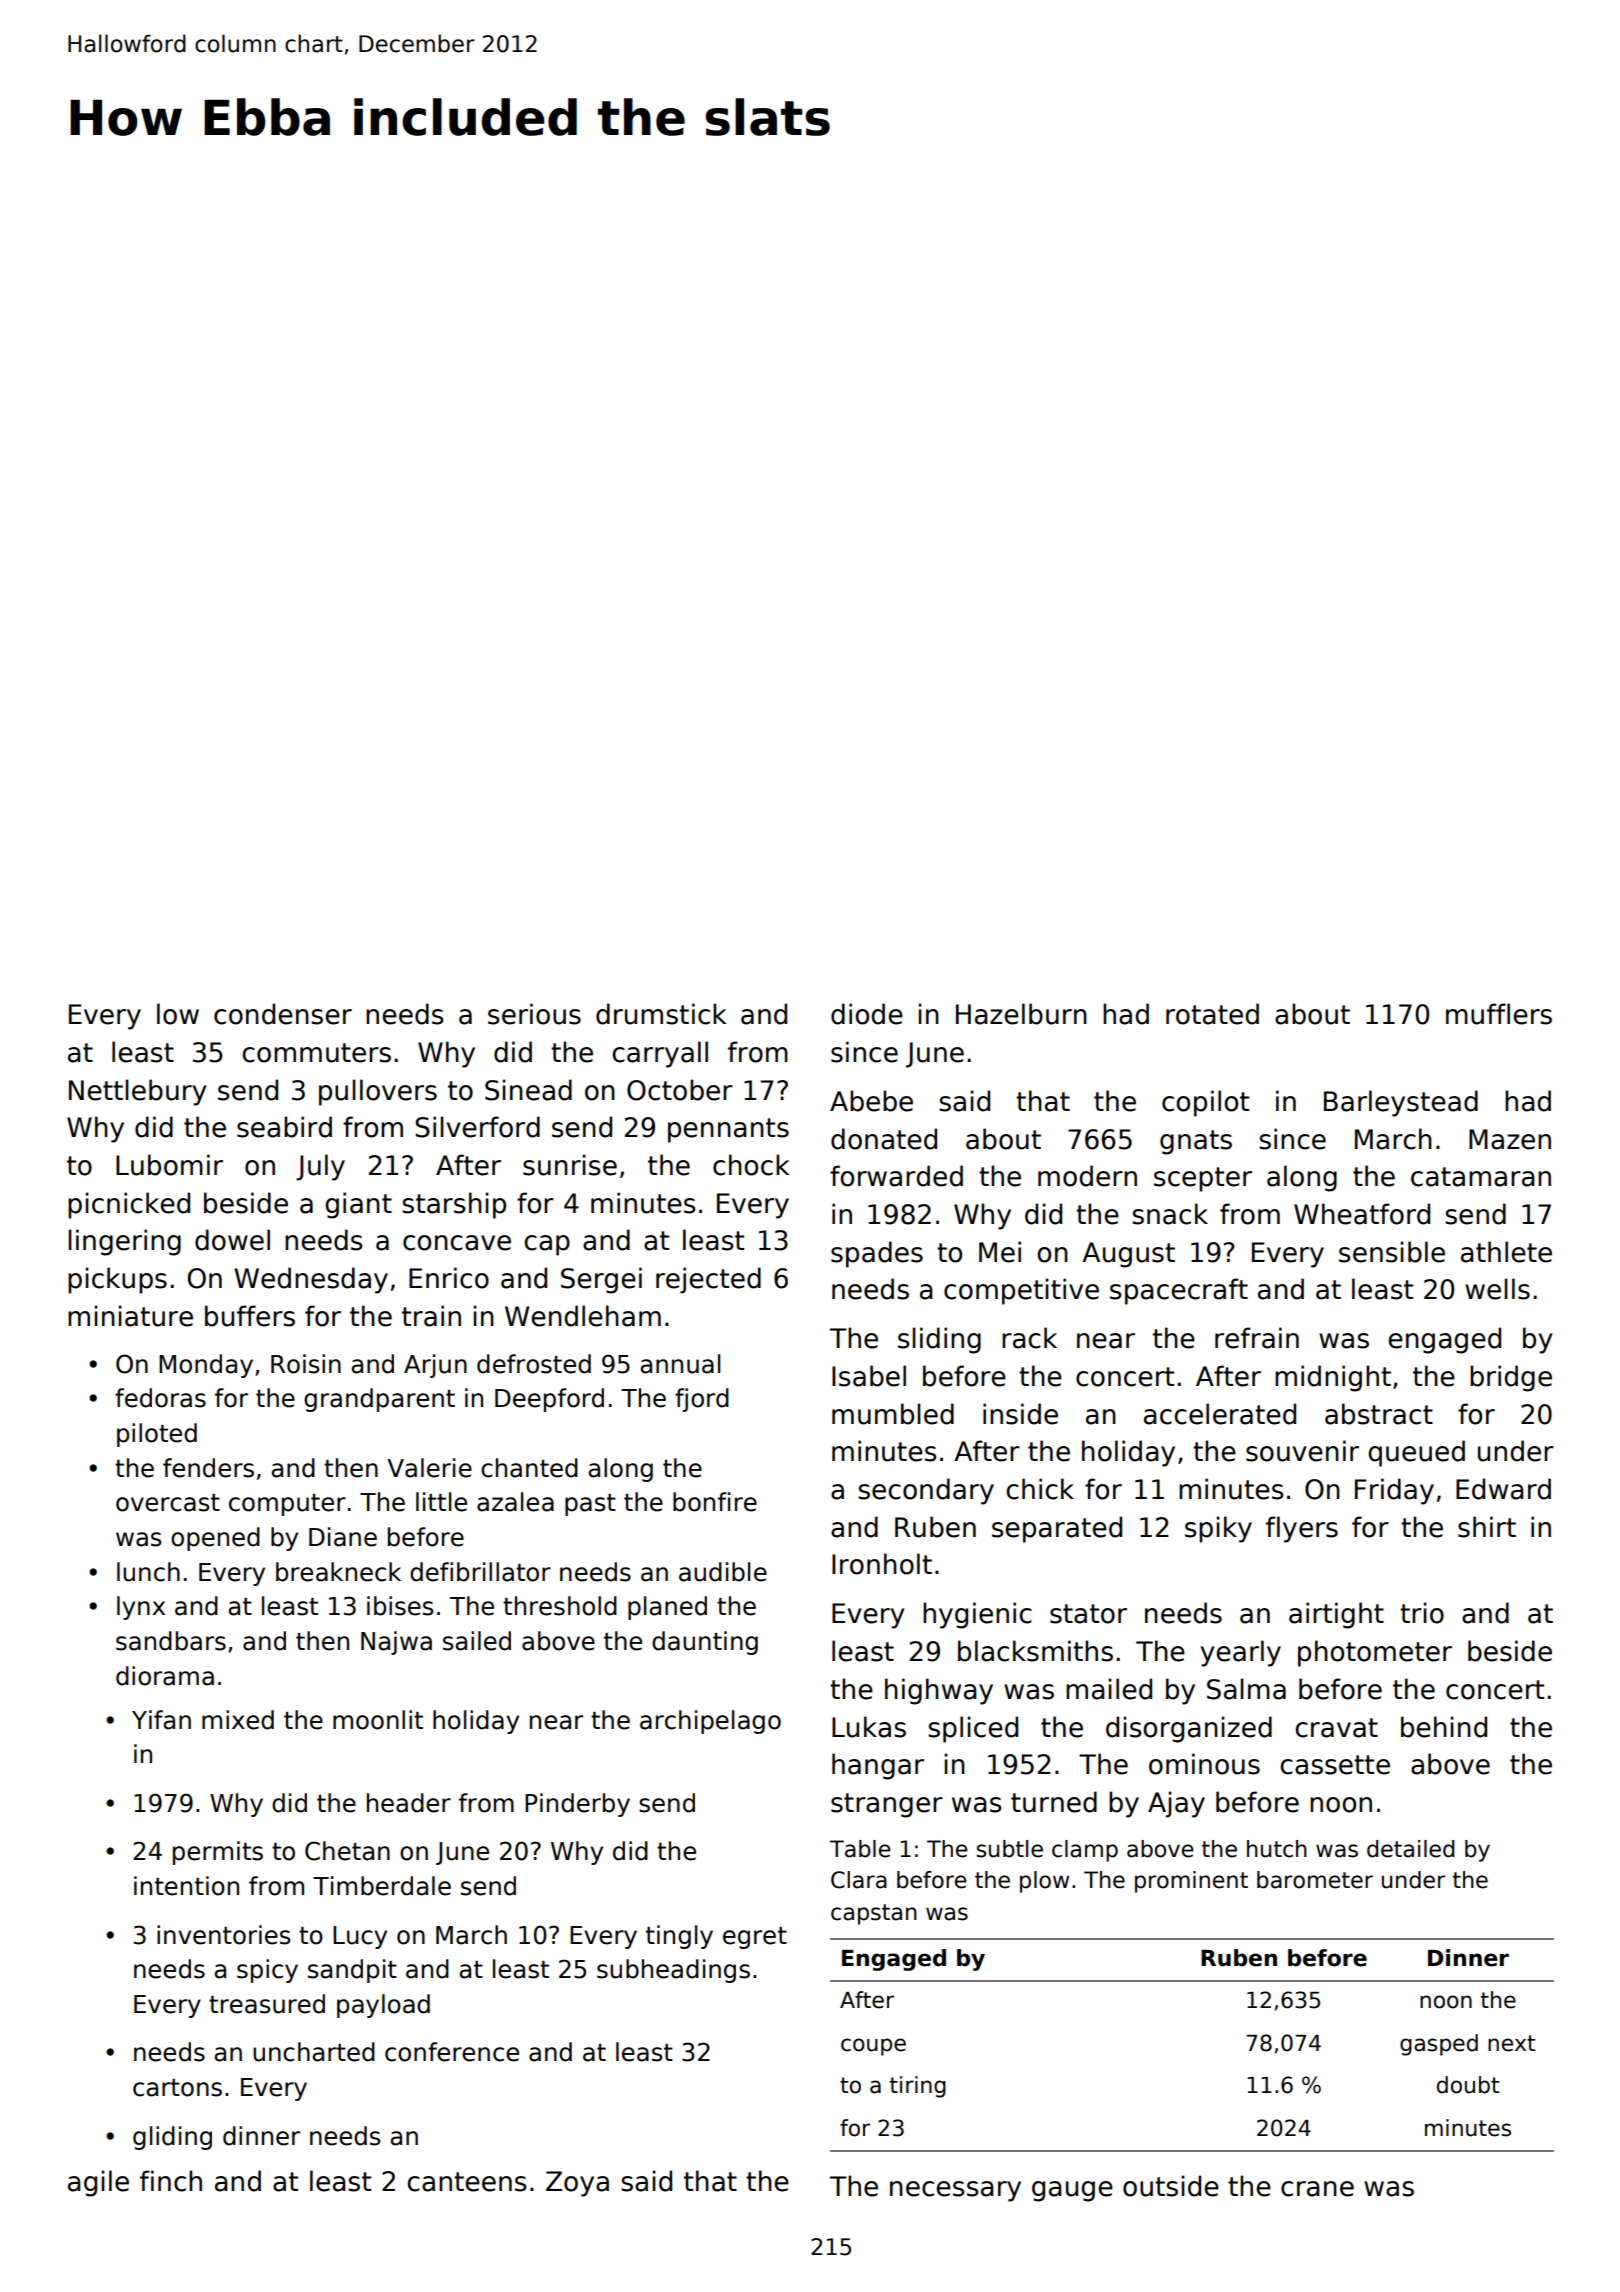 Image resolution: width=1620 pixels, height=2292 pixels. What do you see at coordinates (660, 1054) in the document?
I see `carryall` at bounding box center [660, 1054].
